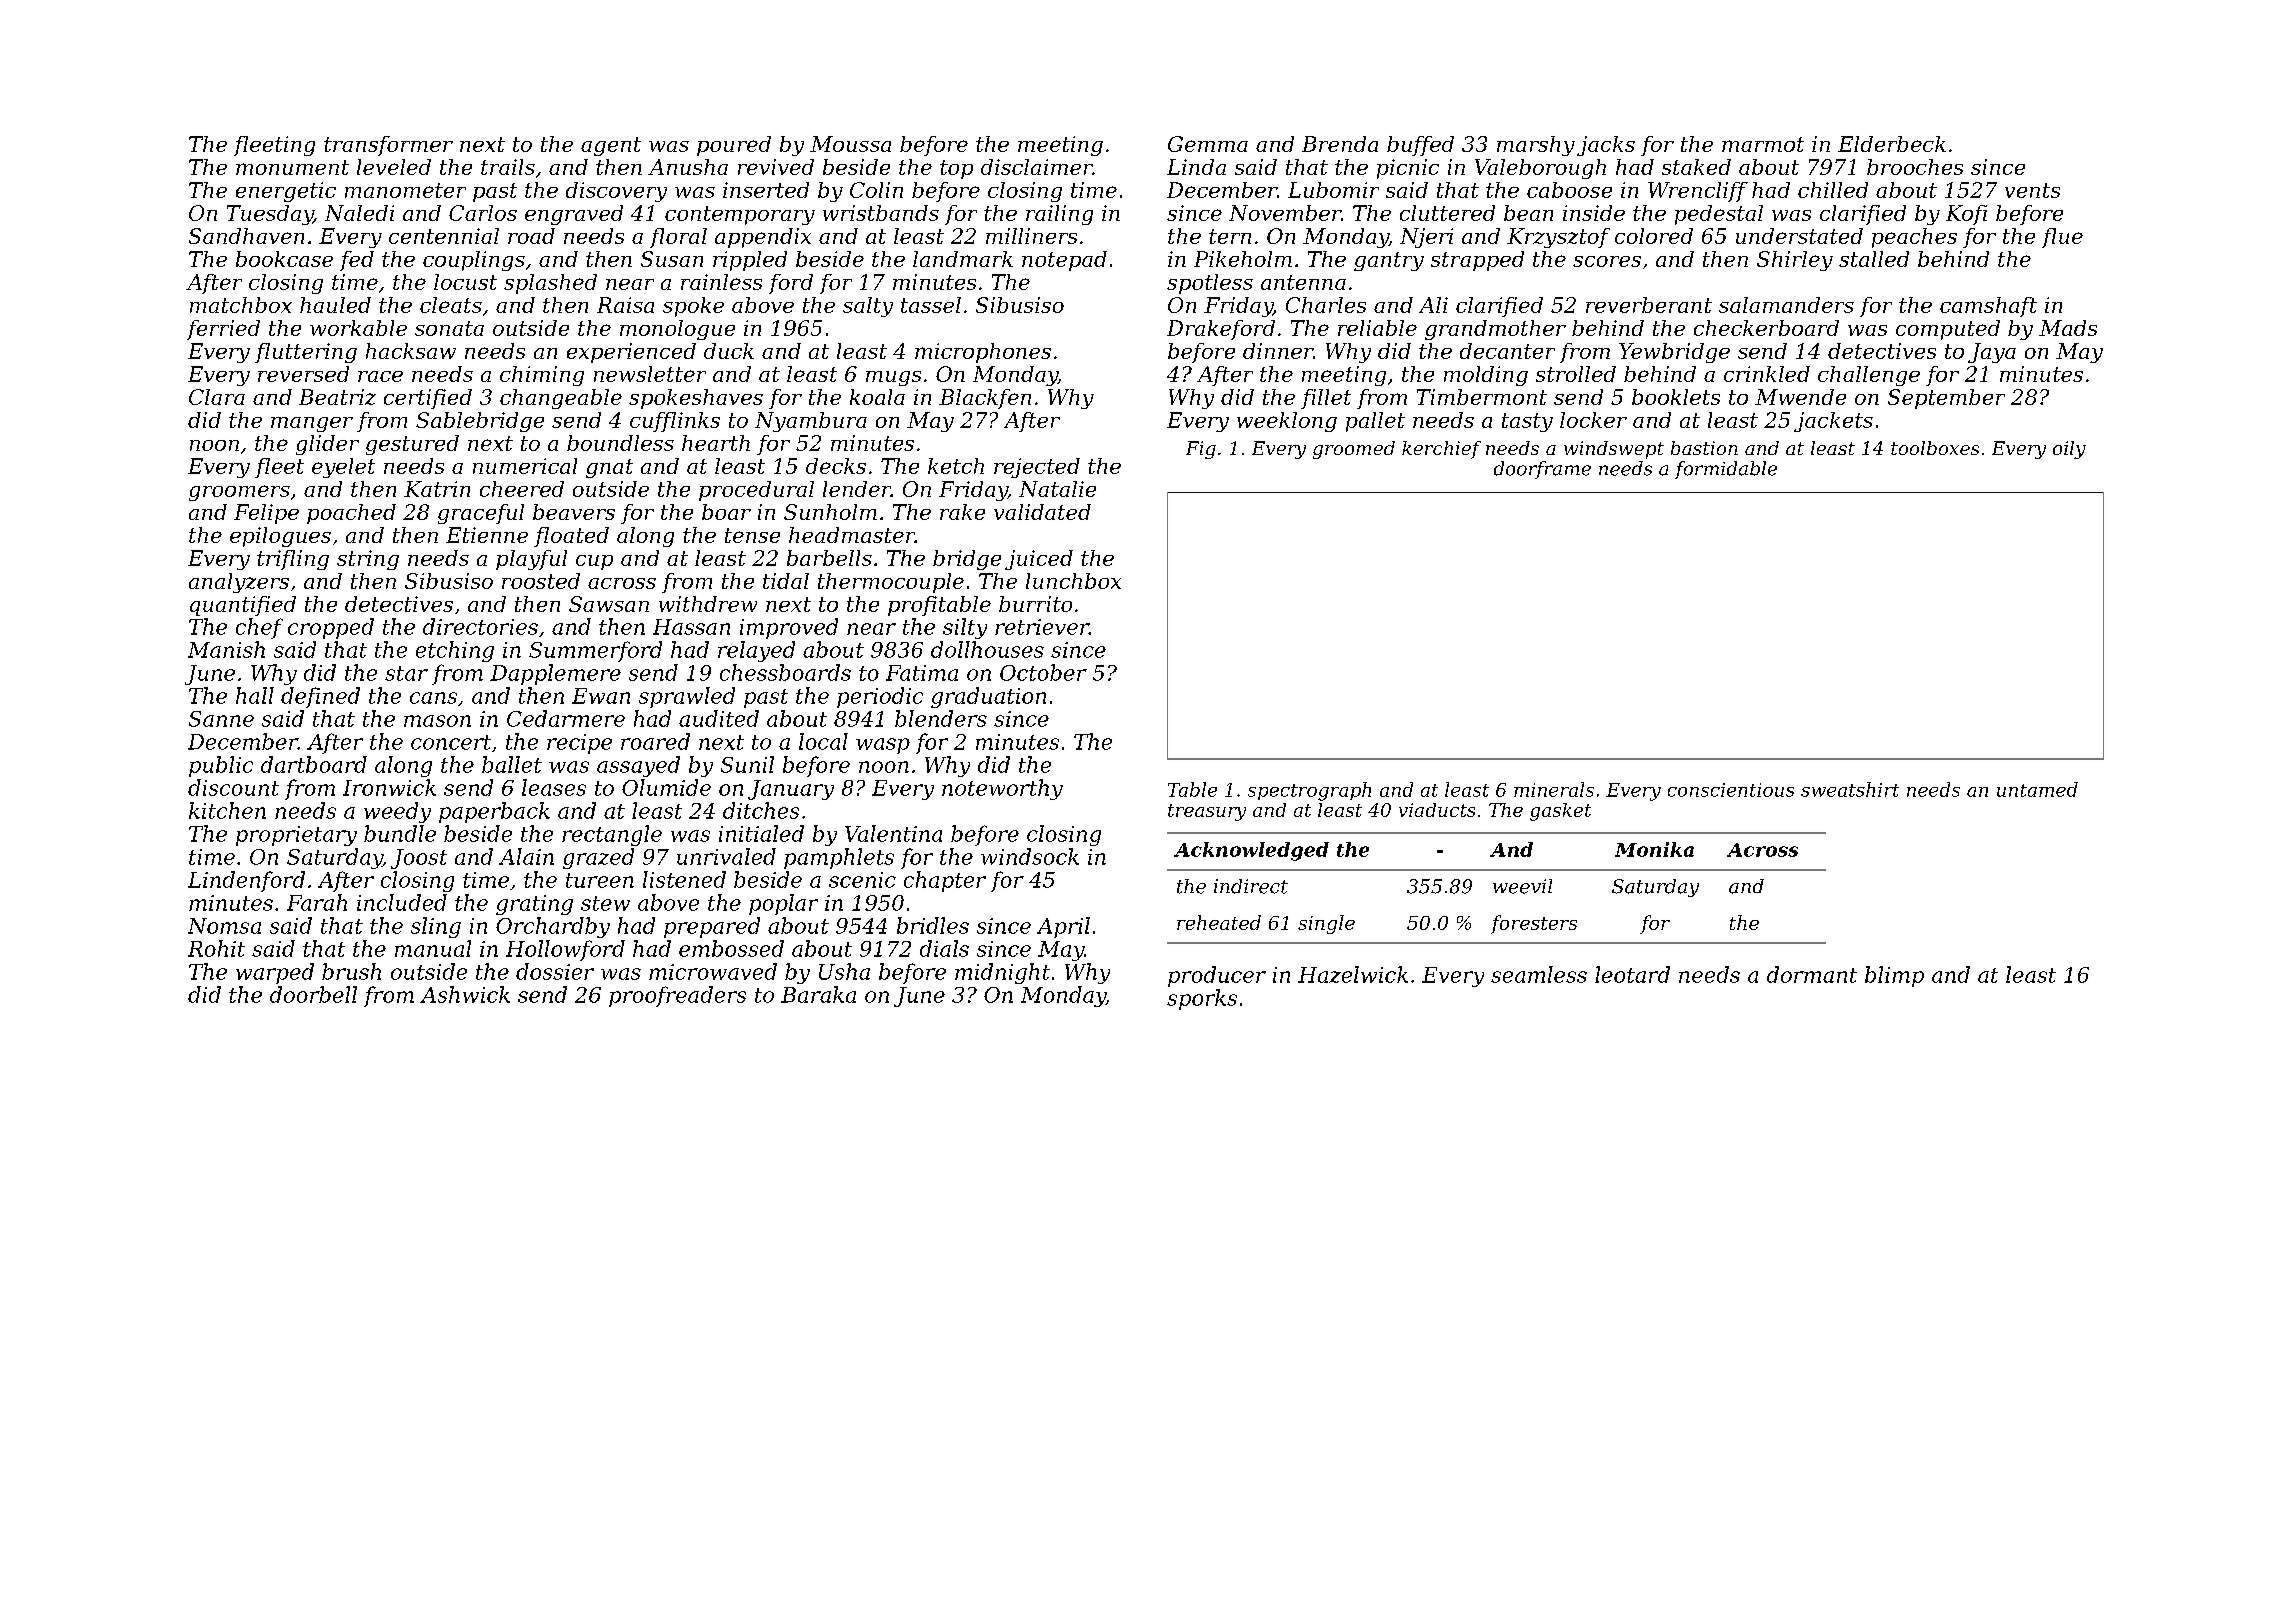 The width and height of the document is (2292, 1620). I want to click on toolboxes, so click(1935, 448).
